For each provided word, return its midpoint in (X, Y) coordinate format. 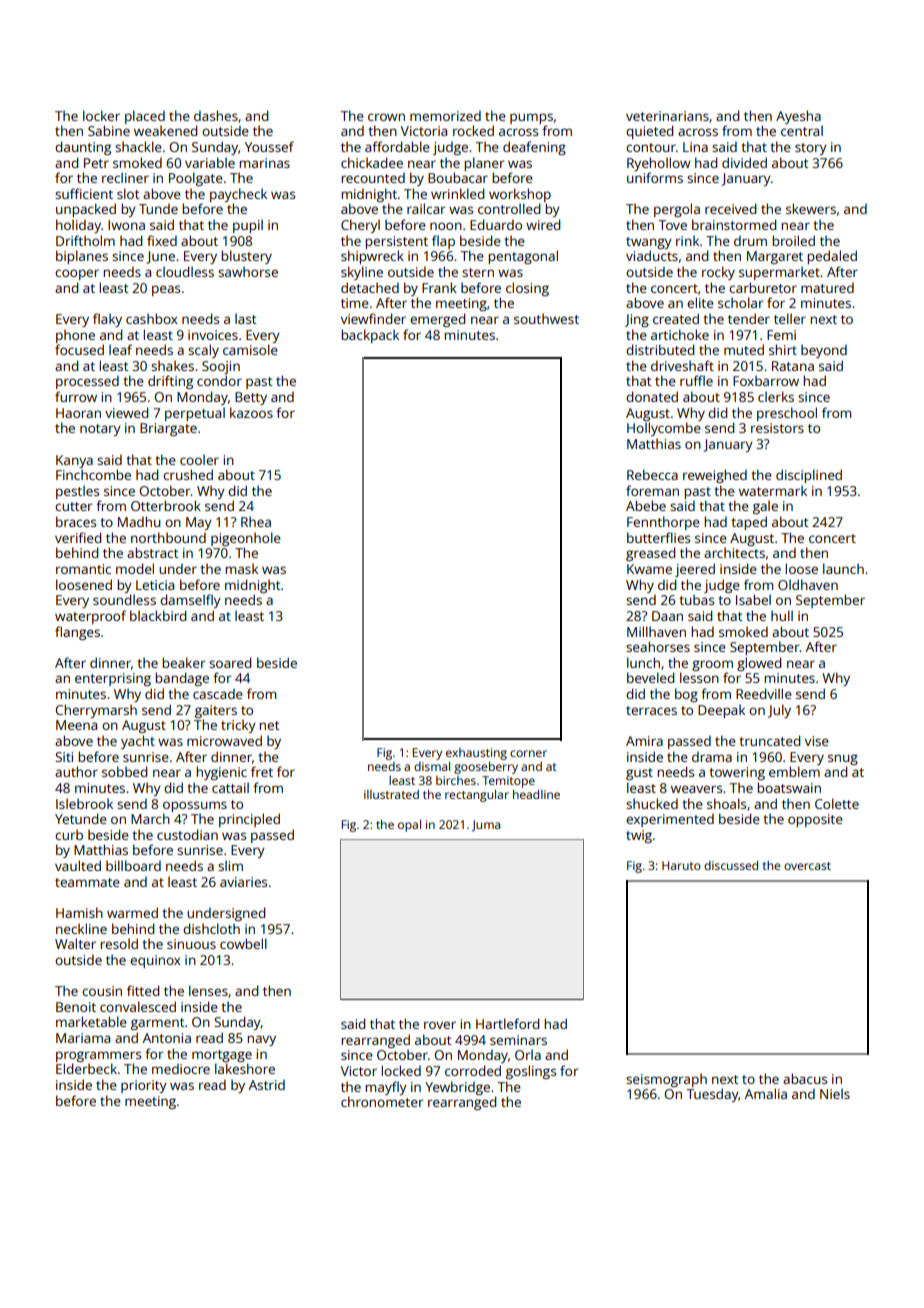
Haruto (681, 865)
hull (782, 615)
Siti (64, 757)
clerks (776, 396)
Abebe (646, 505)
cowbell (243, 943)
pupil (248, 226)
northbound (168, 537)
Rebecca (652, 474)
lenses (208, 990)
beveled (650, 677)
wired (543, 224)
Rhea (256, 521)
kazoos (251, 412)
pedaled (832, 257)
